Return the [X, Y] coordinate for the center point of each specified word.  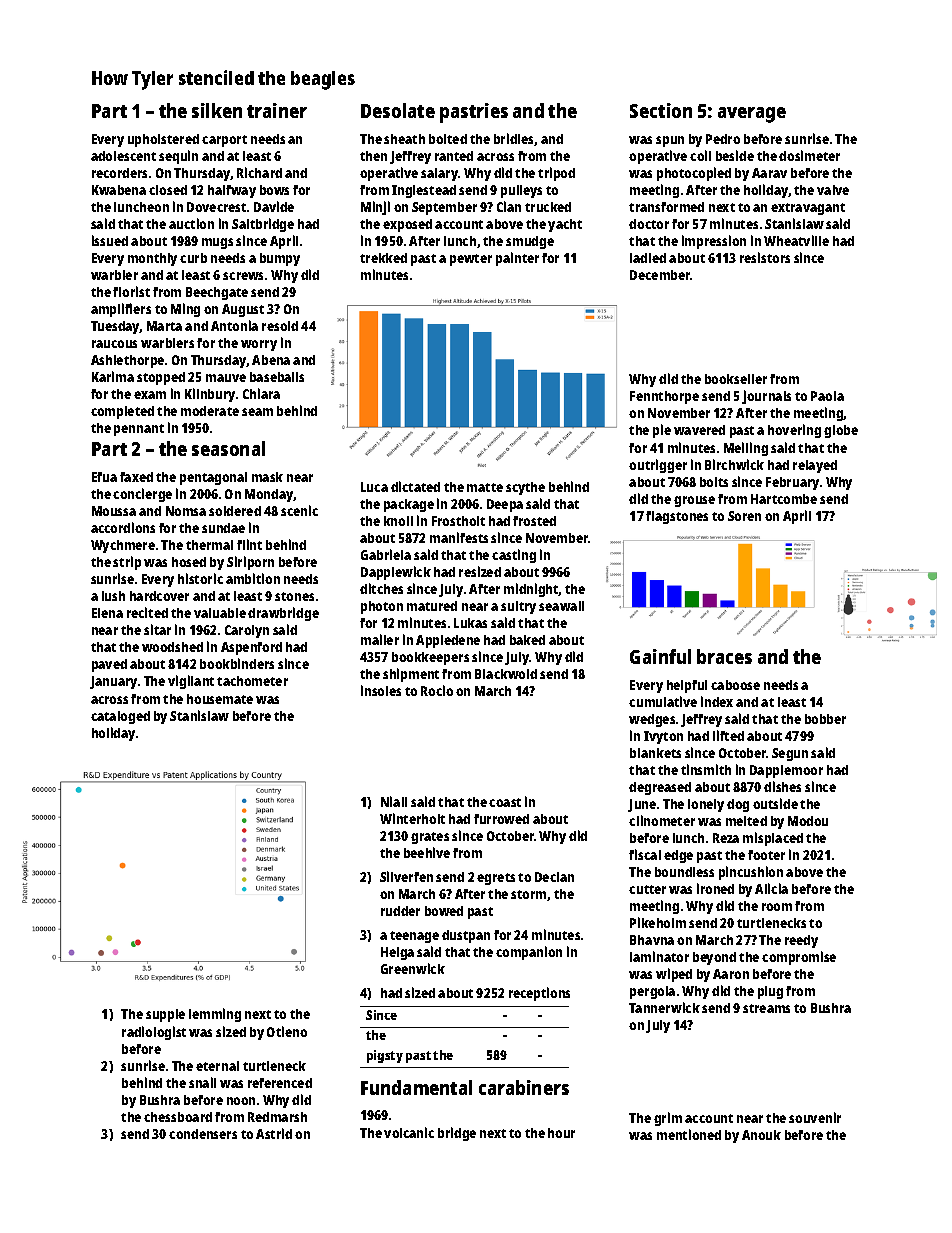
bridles [514, 139]
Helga [397, 953]
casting [514, 556]
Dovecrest [216, 207]
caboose [735, 685]
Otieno [287, 1031]
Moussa [114, 511]
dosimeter [809, 155]
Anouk [761, 1135]
